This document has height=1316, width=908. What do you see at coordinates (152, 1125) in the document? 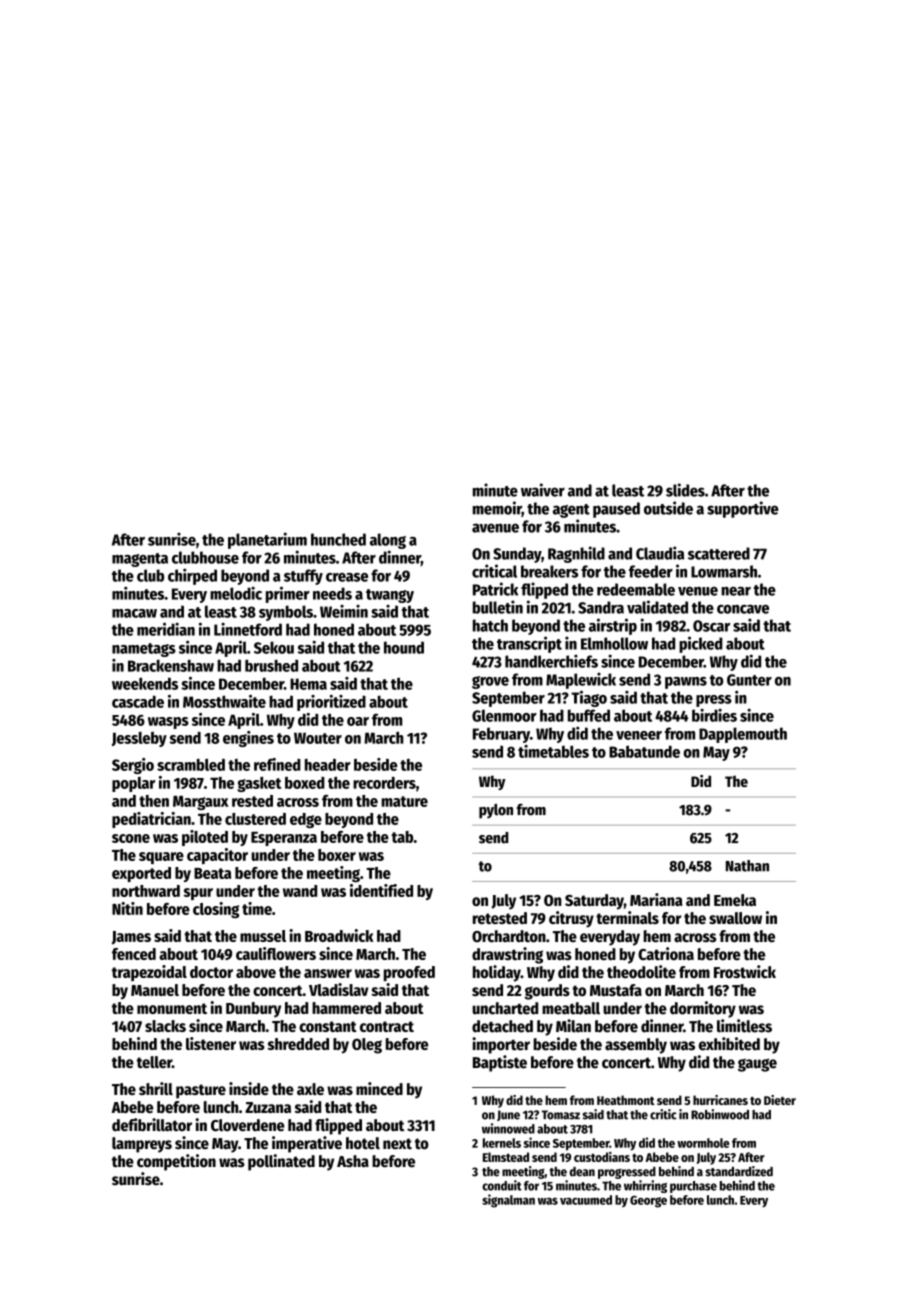
I see `defibrillator` at bounding box center [152, 1125].
